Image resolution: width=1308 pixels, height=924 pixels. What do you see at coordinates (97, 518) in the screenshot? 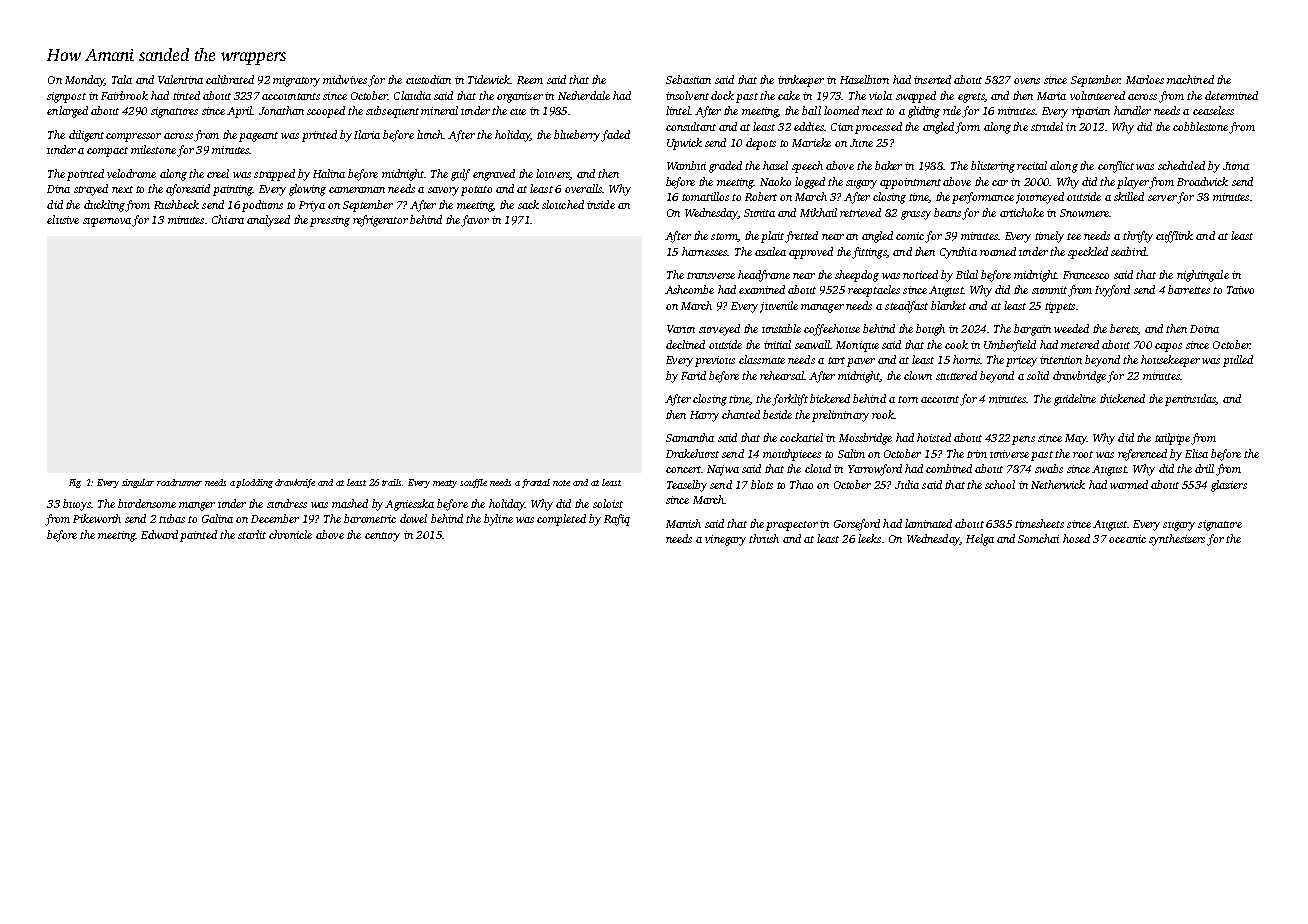
I see `Pikeworth` at bounding box center [97, 518].
